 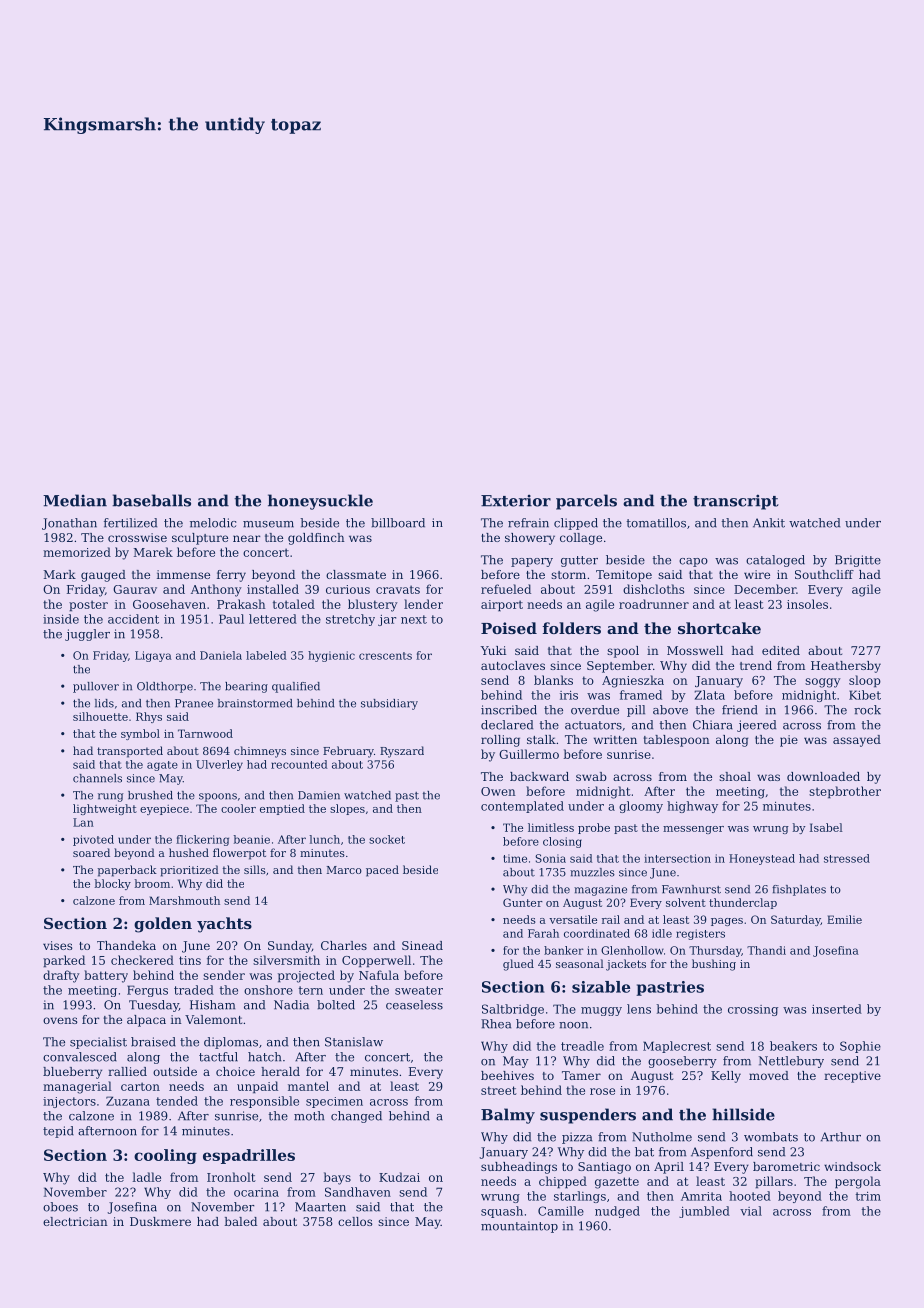 What do you see at coordinates (389, 704) in the screenshot?
I see `subsidiary` at bounding box center [389, 704].
